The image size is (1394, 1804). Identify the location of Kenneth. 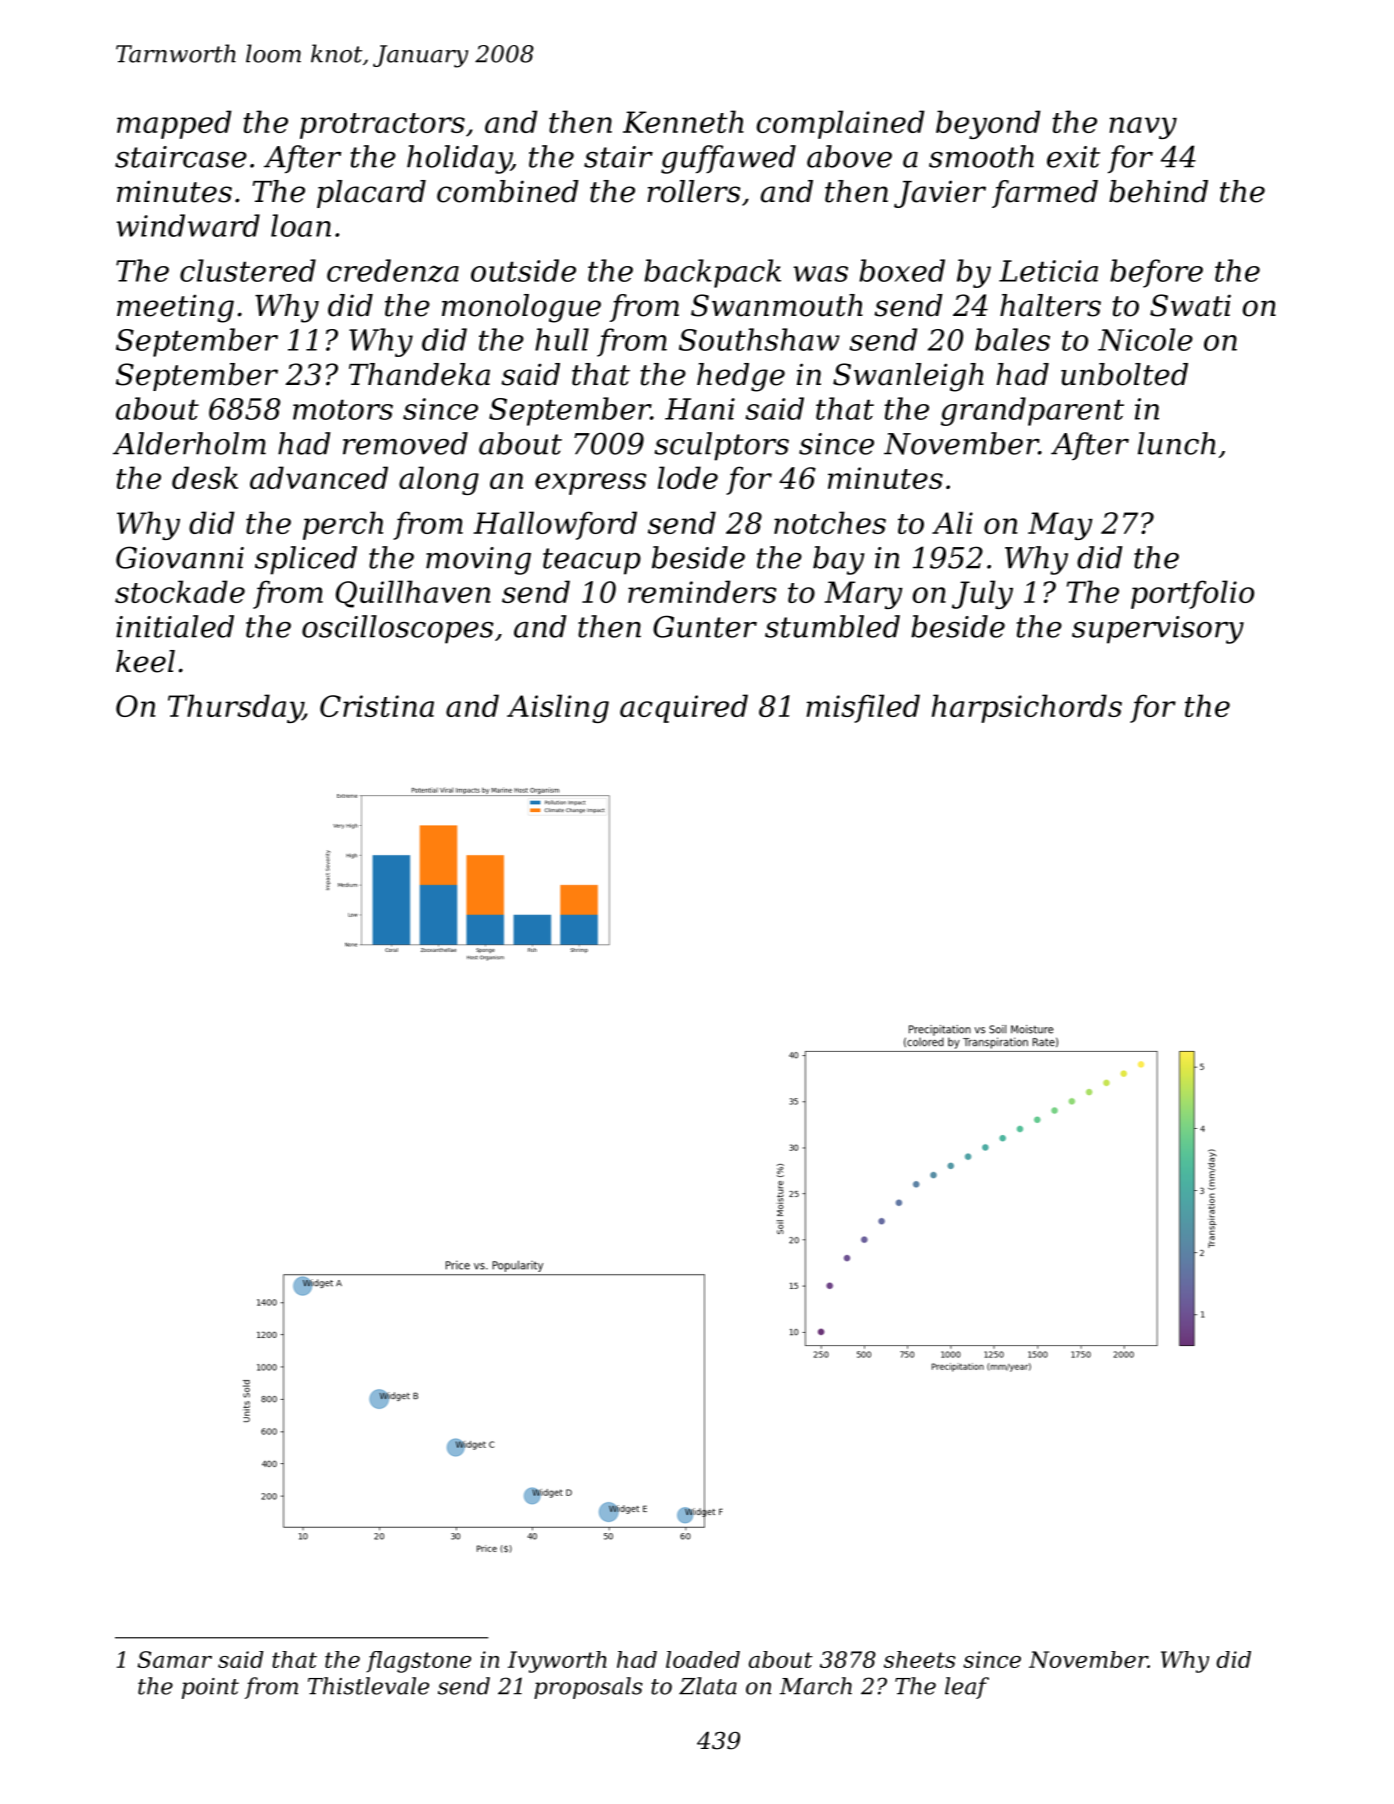
(683, 121).
